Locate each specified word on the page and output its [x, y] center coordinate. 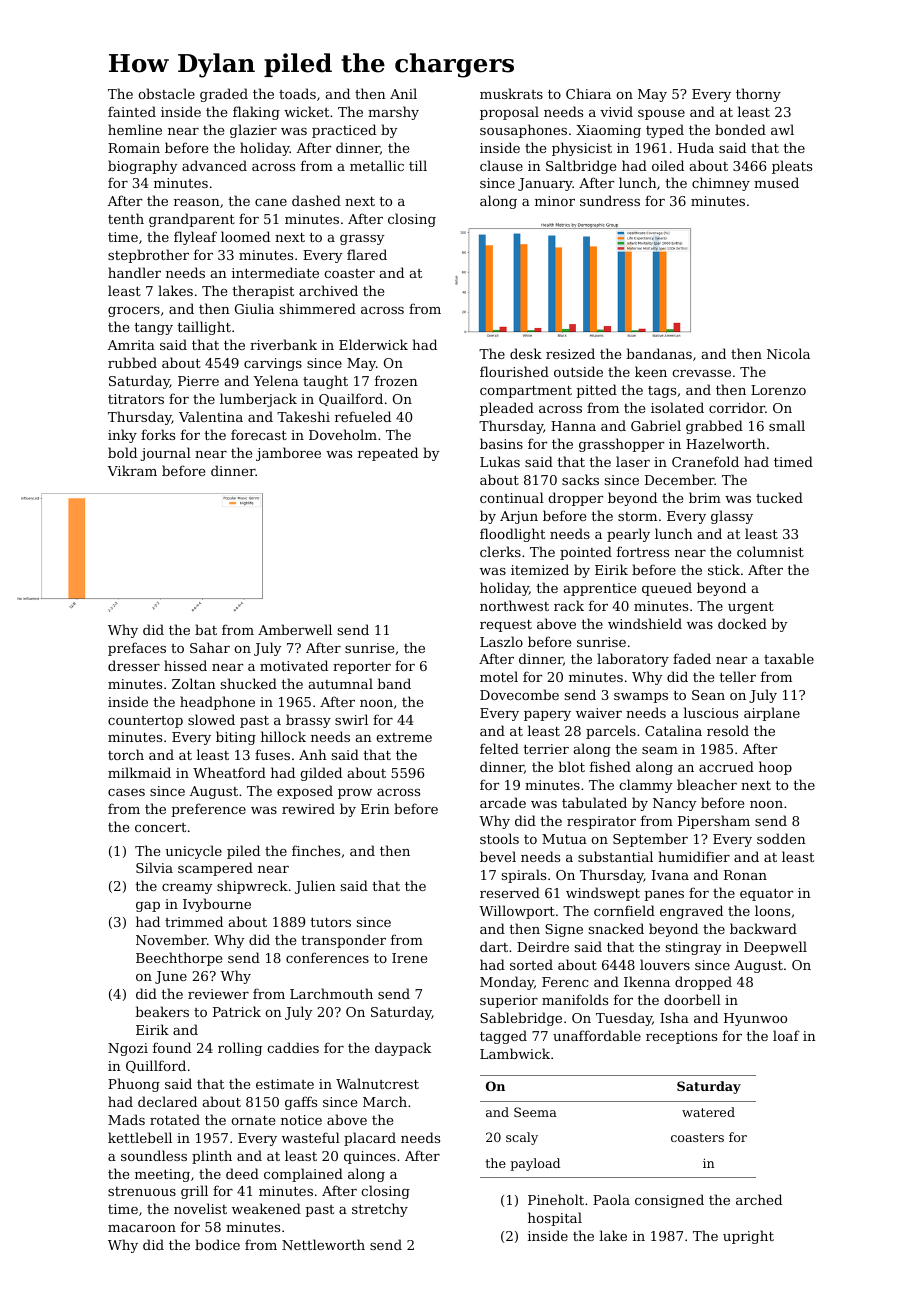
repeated [388, 454]
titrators [136, 399]
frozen [396, 380]
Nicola [788, 353]
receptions [681, 1037]
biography [143, 167]
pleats [792, 167]
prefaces [137, 649]
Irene [409, 958]
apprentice [600, 589]
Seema [535, 1112]
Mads [126, 1119]
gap [148, 907]
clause [501, 165]
